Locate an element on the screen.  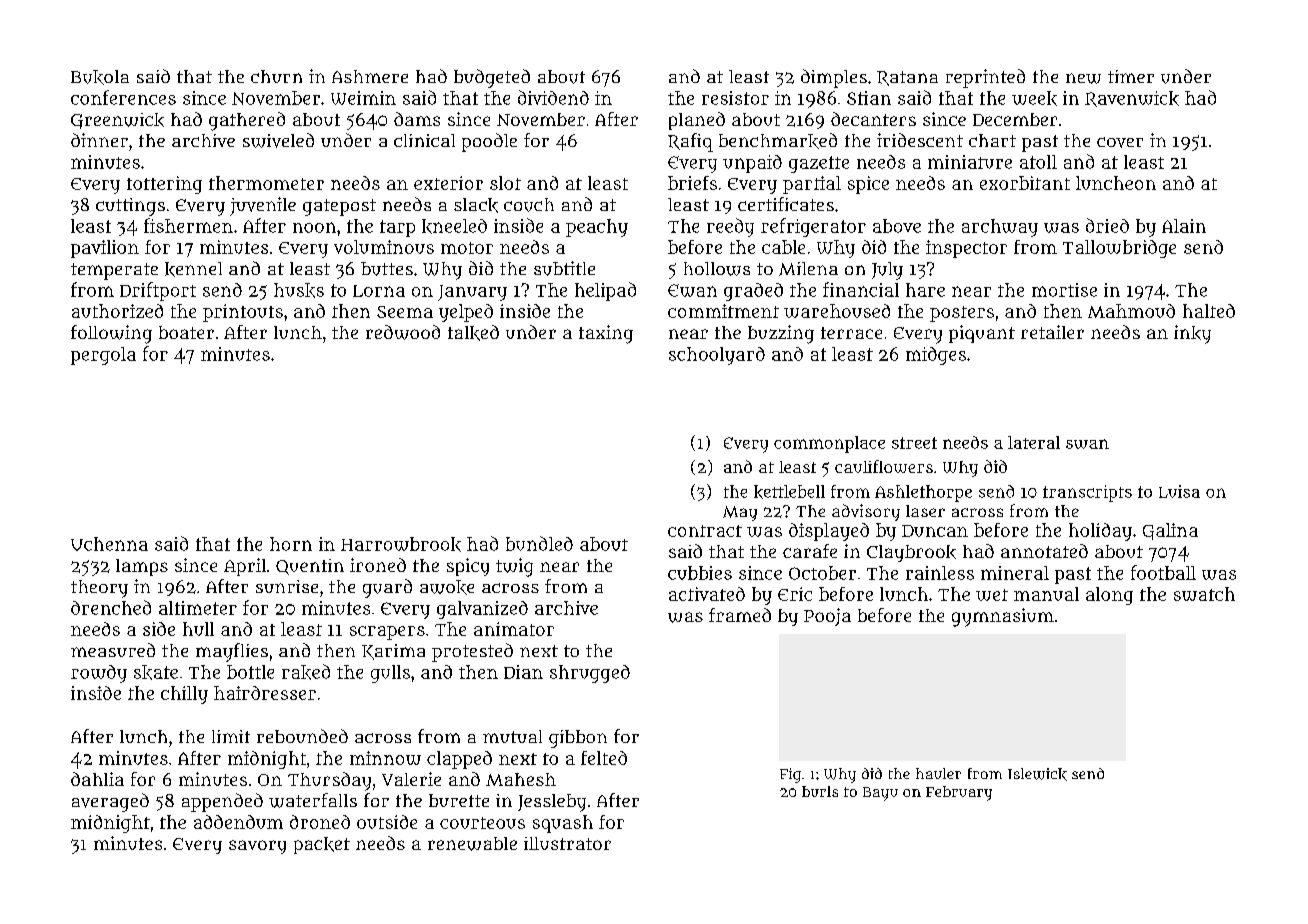
felted is located at coordinates (604, 758).
